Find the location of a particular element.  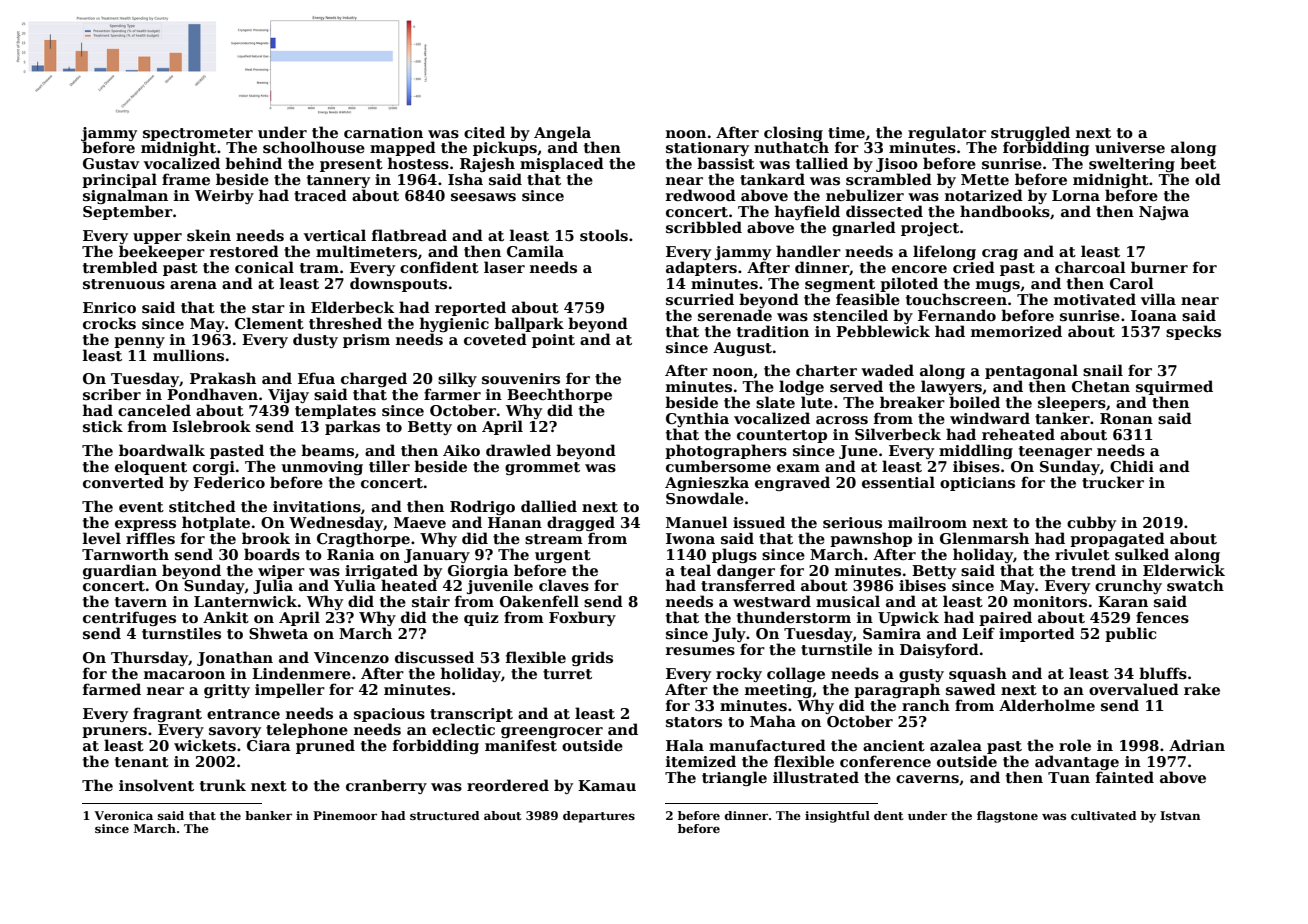

Isha is located at coordinates (465, 179).
